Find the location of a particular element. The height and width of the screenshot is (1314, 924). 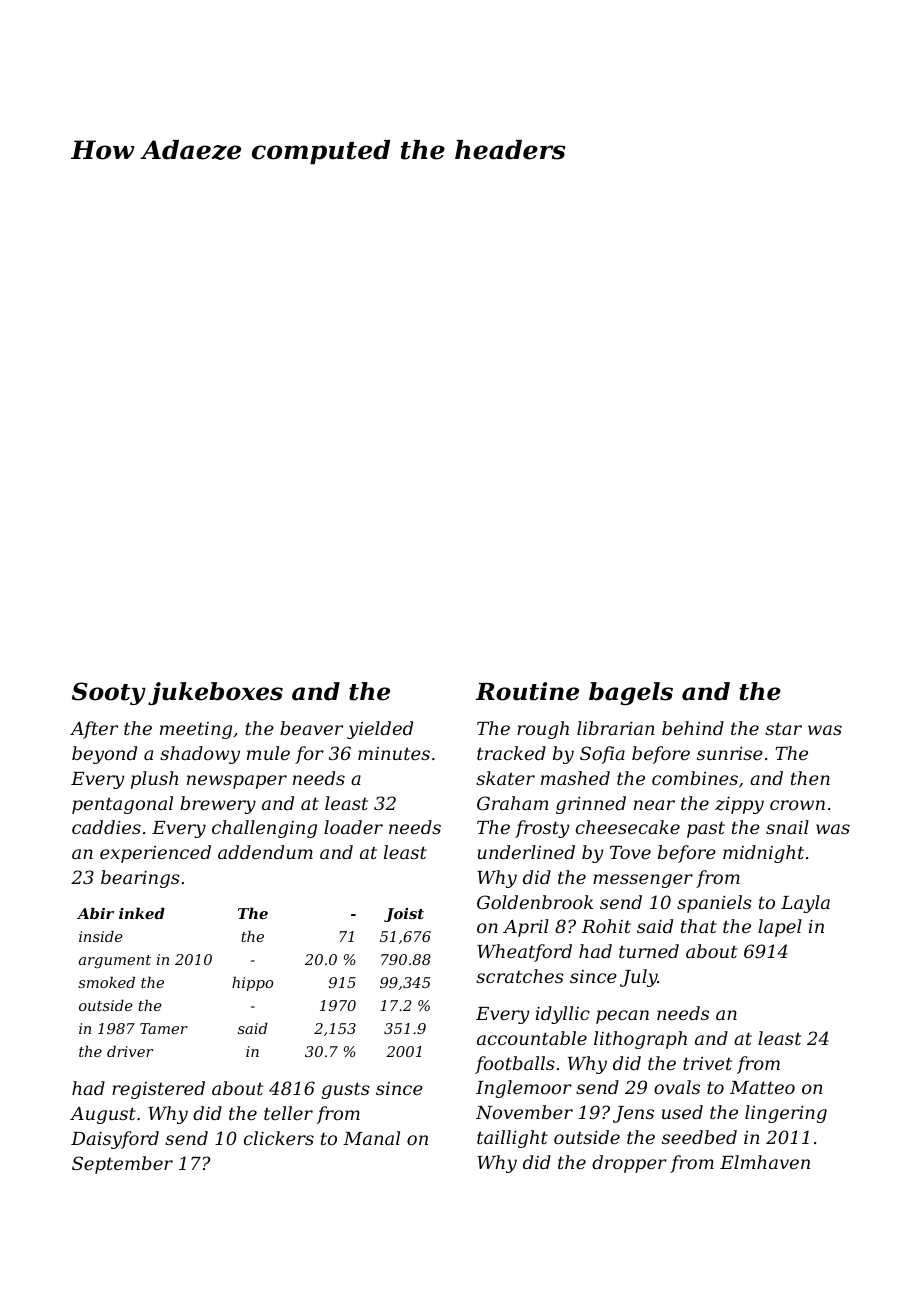

August is located at coordinates (103, 1115).
